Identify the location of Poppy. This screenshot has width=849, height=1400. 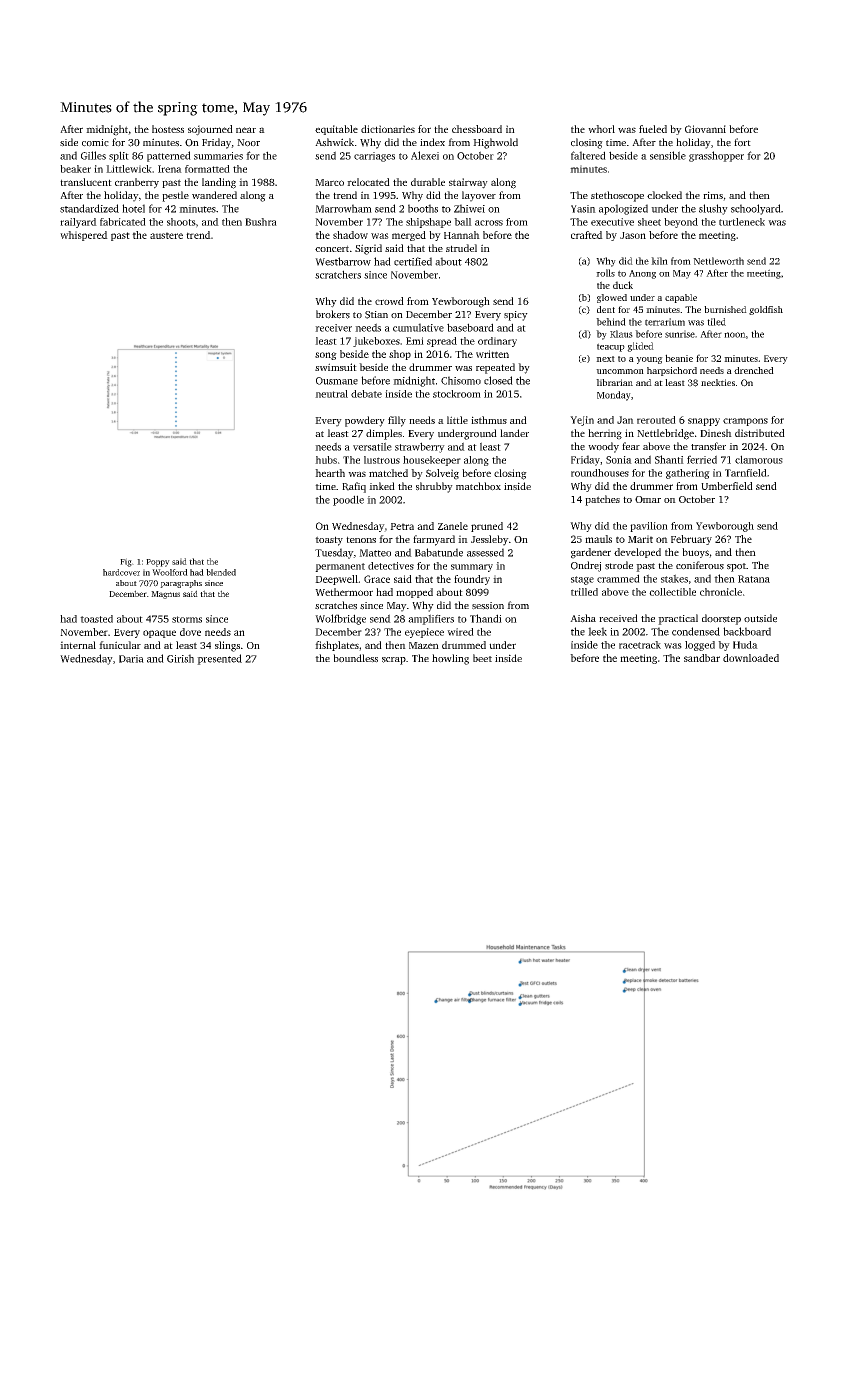
(158, 563).
